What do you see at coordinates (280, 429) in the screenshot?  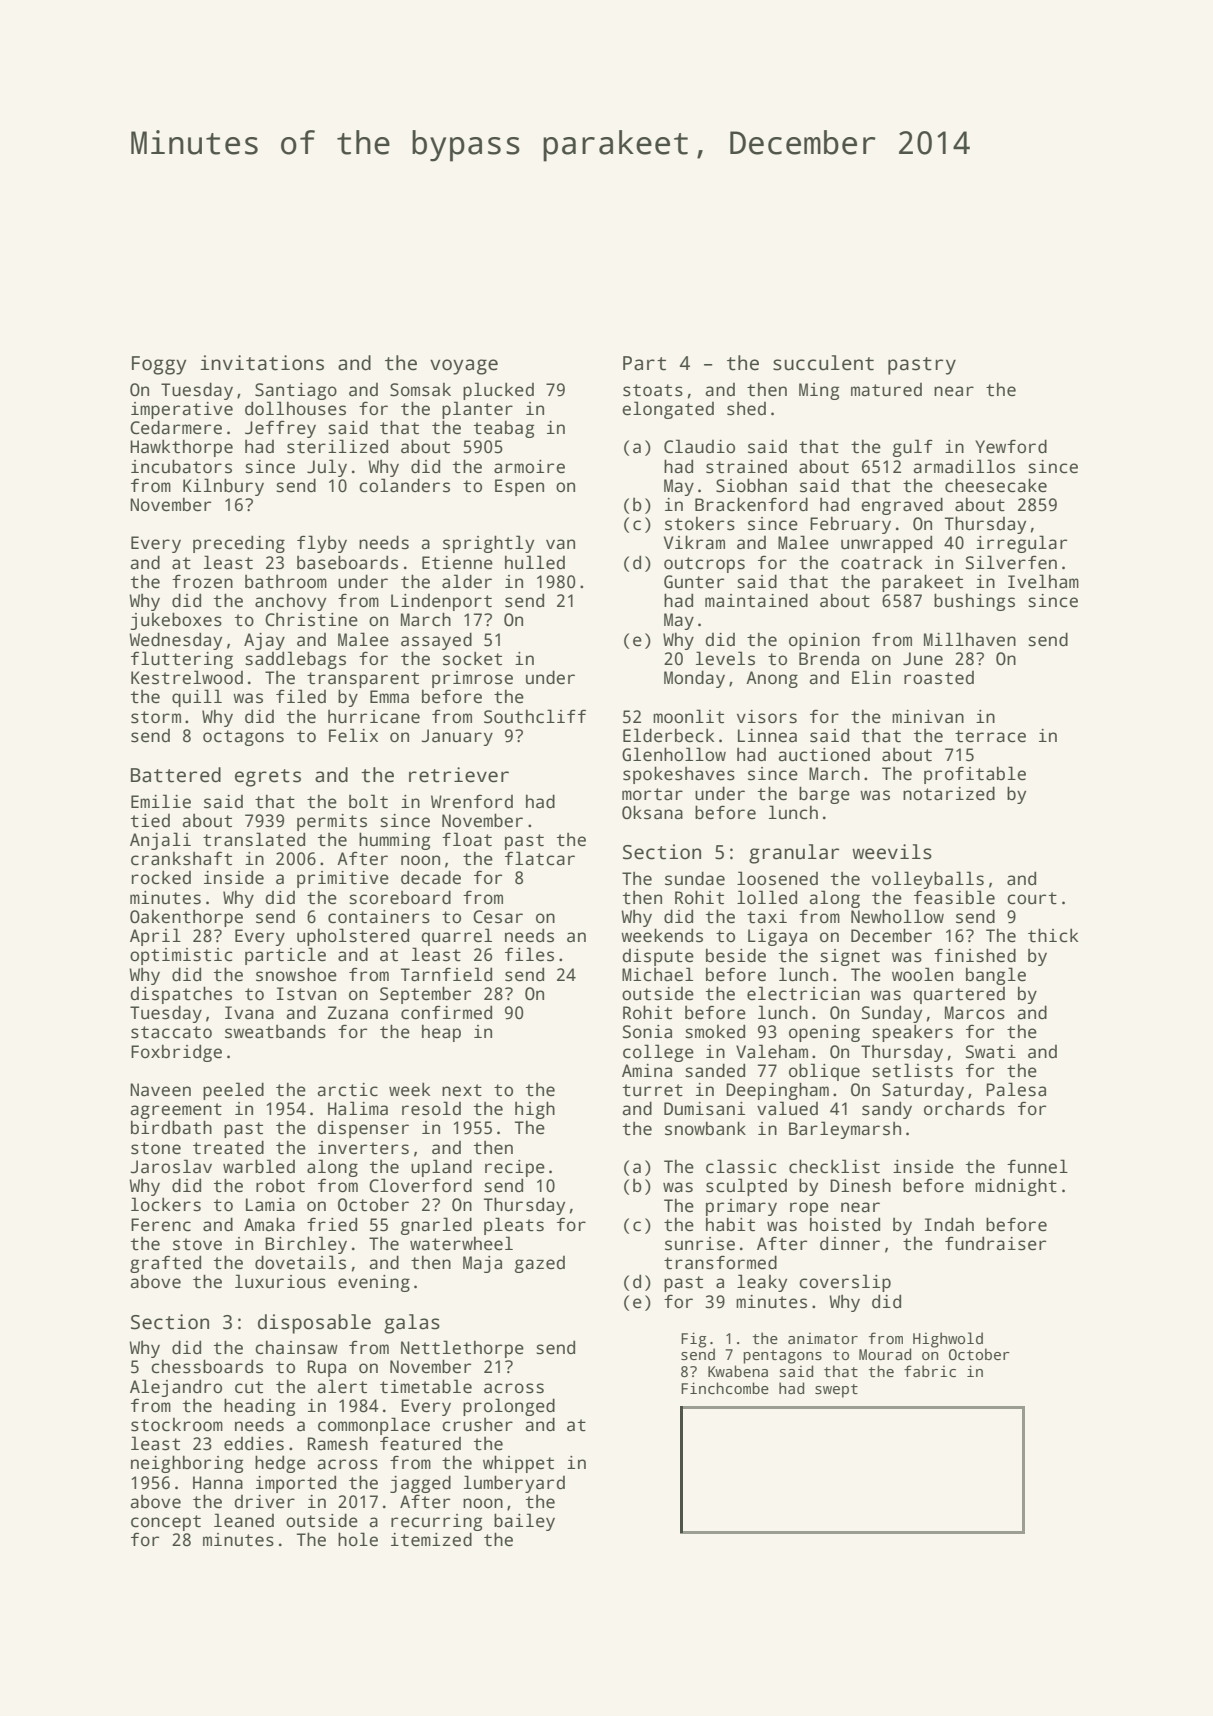 I see `Jeffrey` at bounding box center [280, 429].
